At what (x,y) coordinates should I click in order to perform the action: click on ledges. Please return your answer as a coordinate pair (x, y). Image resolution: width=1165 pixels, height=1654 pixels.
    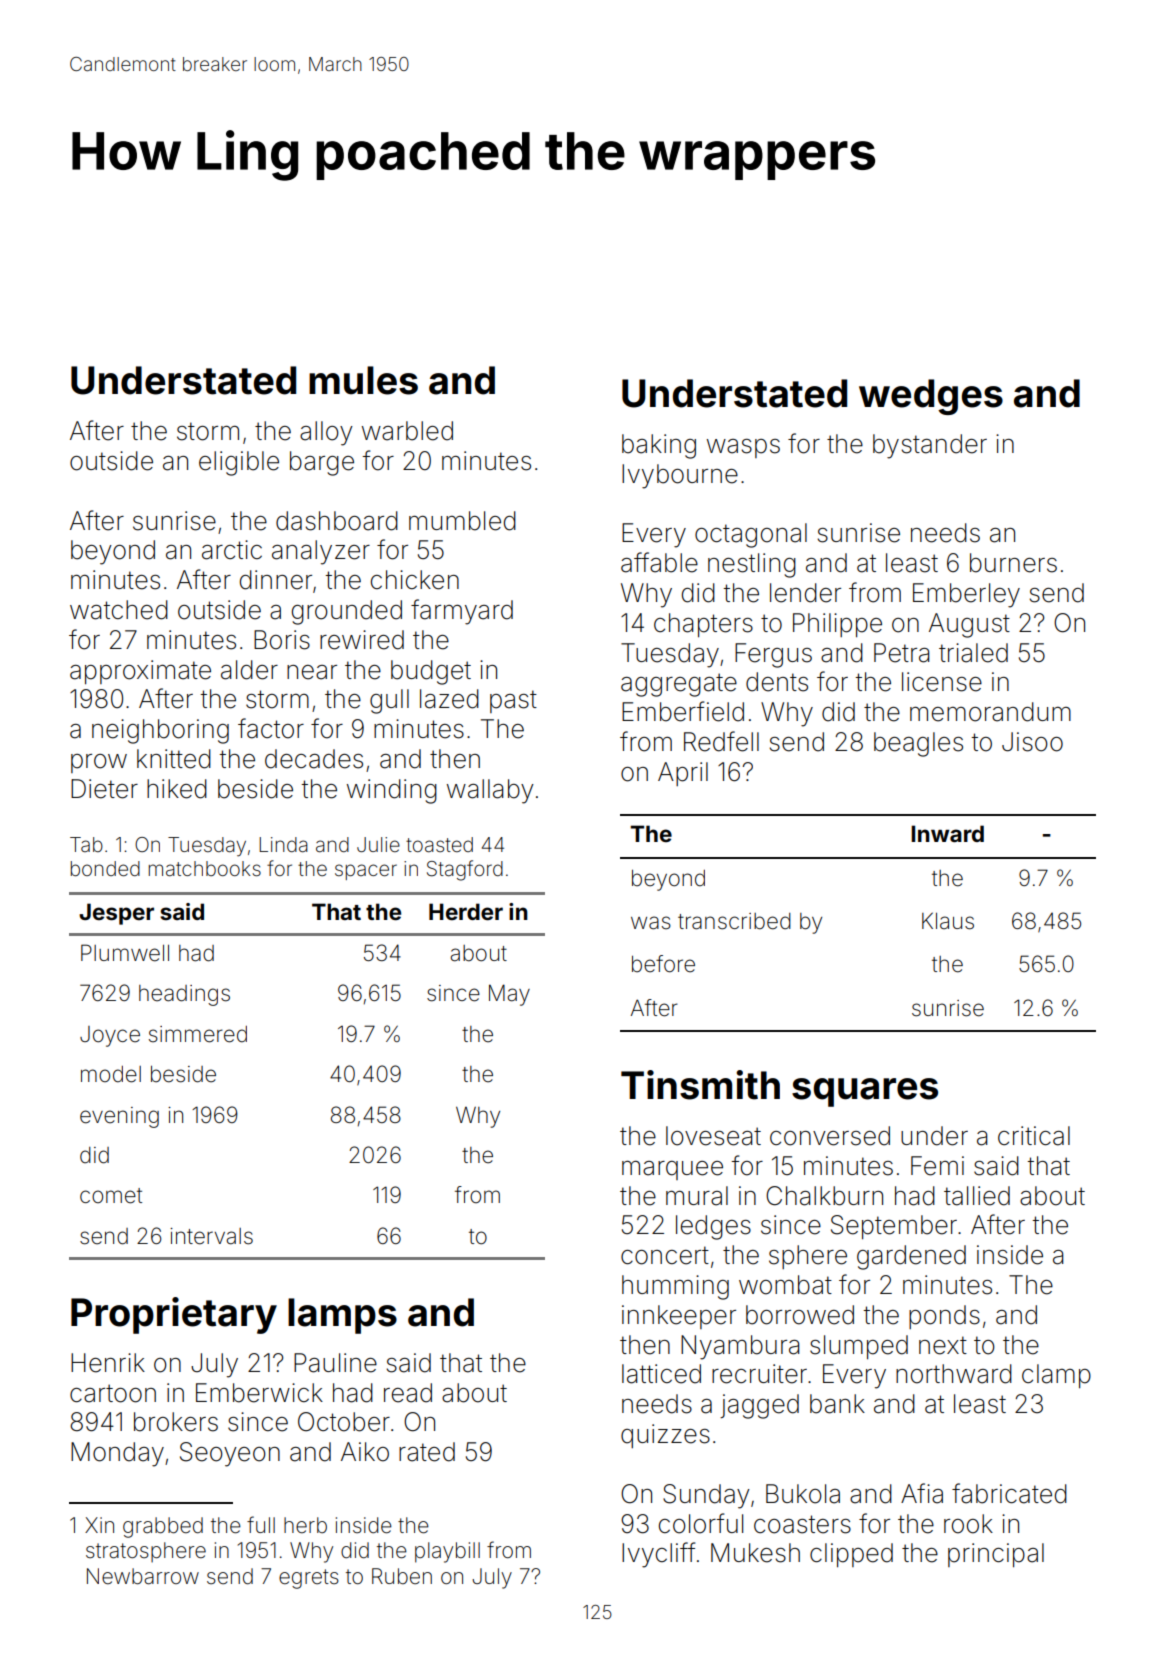
    Looking at the image, I should click on (713, 1227).
